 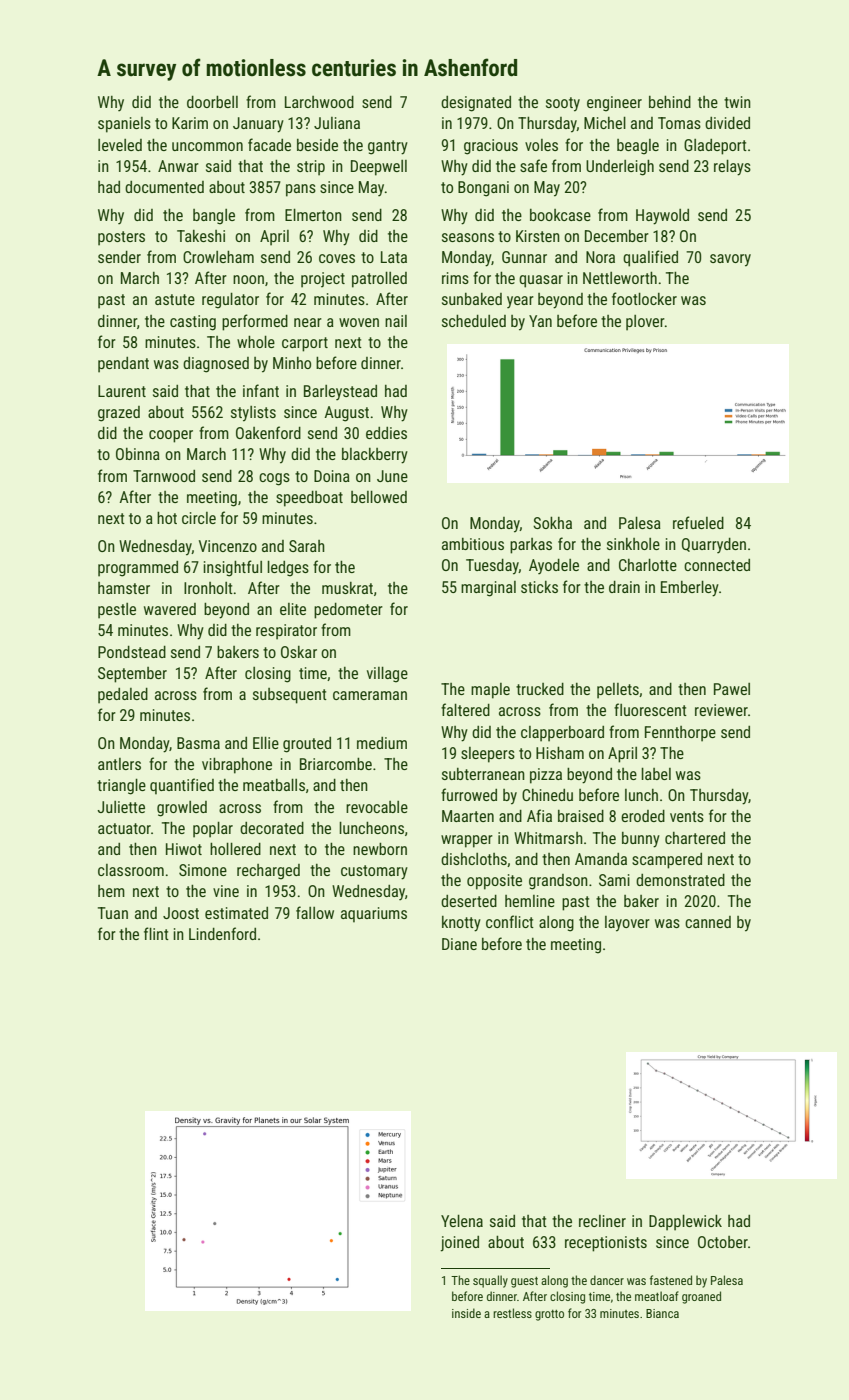 What do you see at coordinates (138, 569) in the page?
I see `programmed` at bounding box center [138, 569].
